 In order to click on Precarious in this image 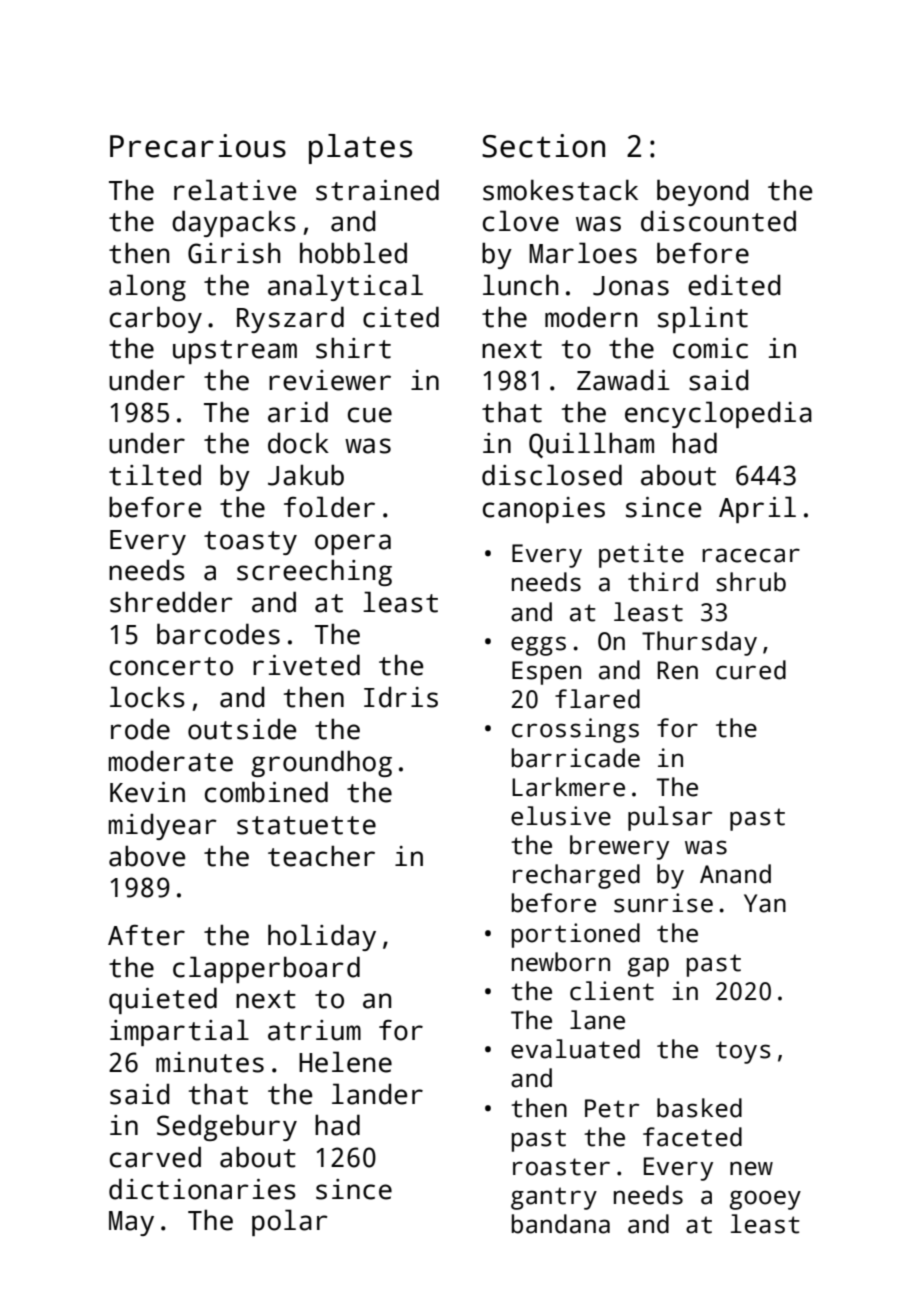, I will do `click(198, 146)`.
